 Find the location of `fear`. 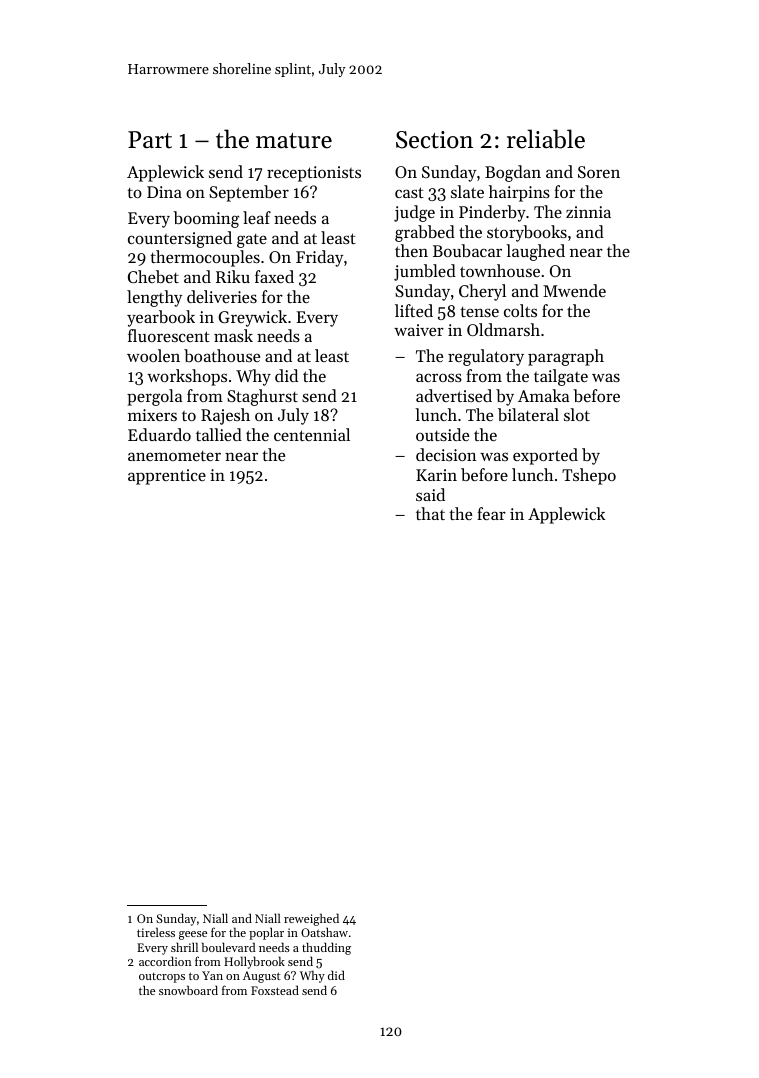

fear is located at coordinates (491, 513).
